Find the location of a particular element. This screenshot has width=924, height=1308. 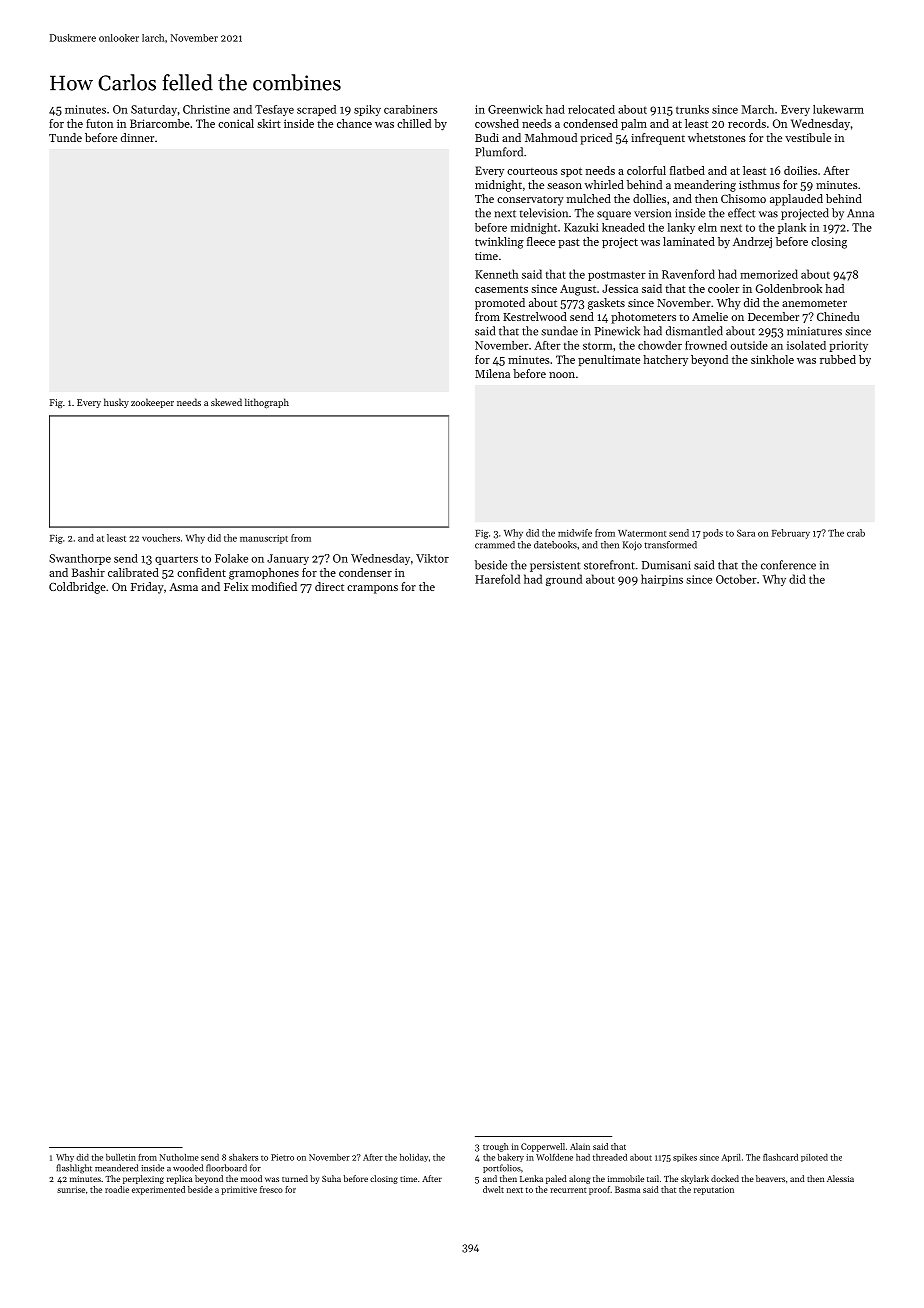

Coldbridge is located at coordinates (77, 588).
